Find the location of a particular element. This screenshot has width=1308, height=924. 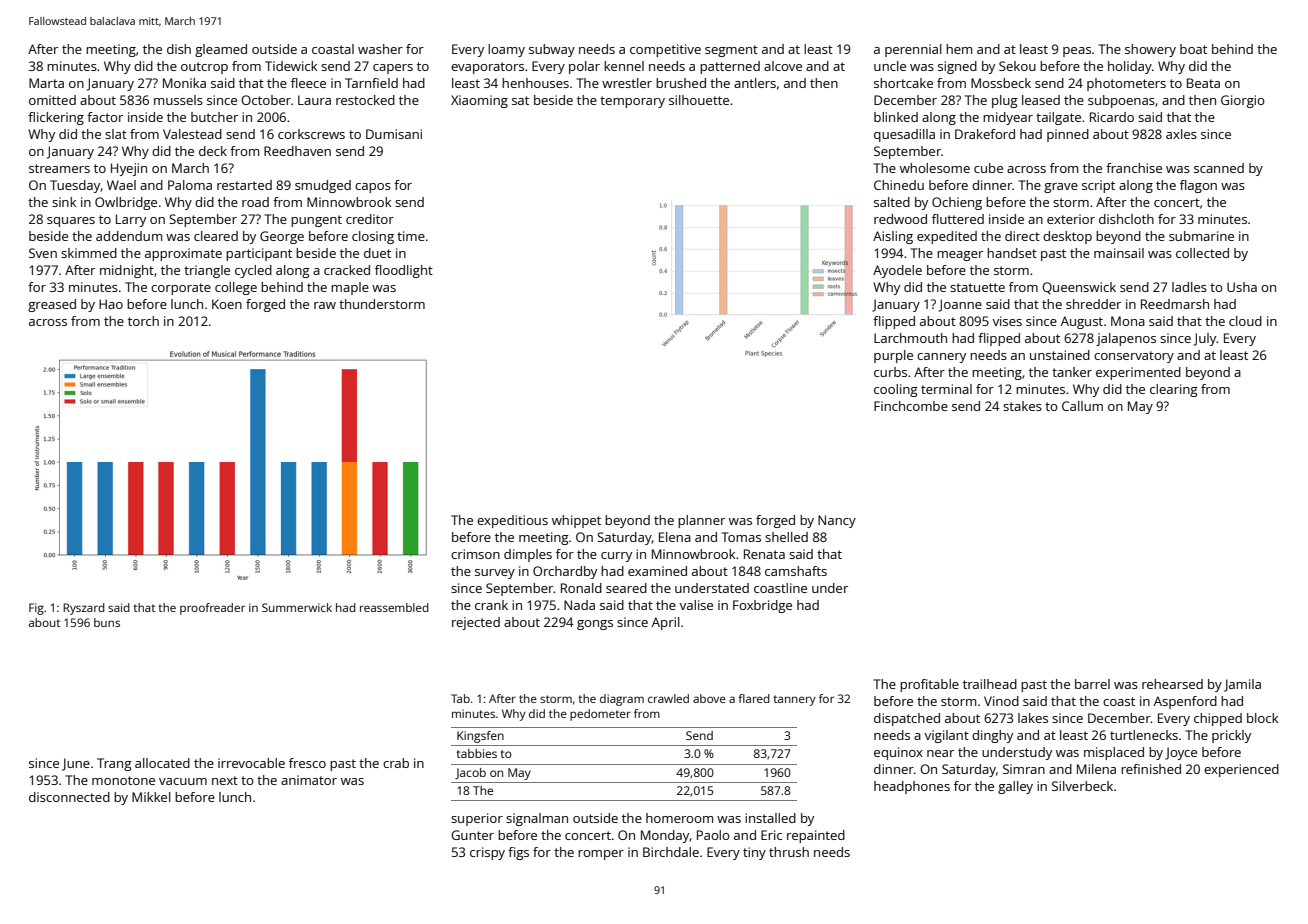

trailhead is located at coordinates (990, 684).
